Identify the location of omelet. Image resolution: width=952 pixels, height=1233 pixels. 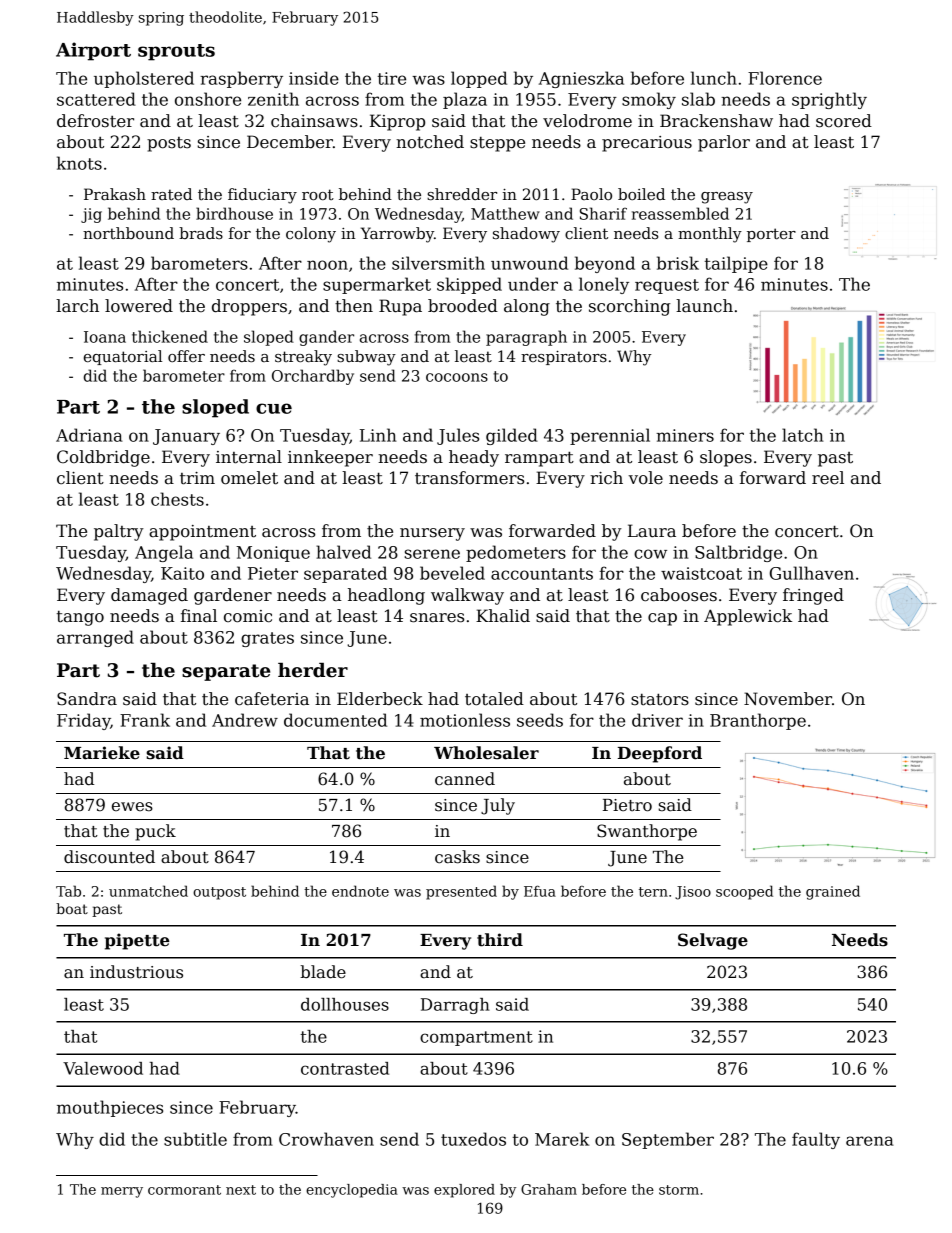
(249, 478).
